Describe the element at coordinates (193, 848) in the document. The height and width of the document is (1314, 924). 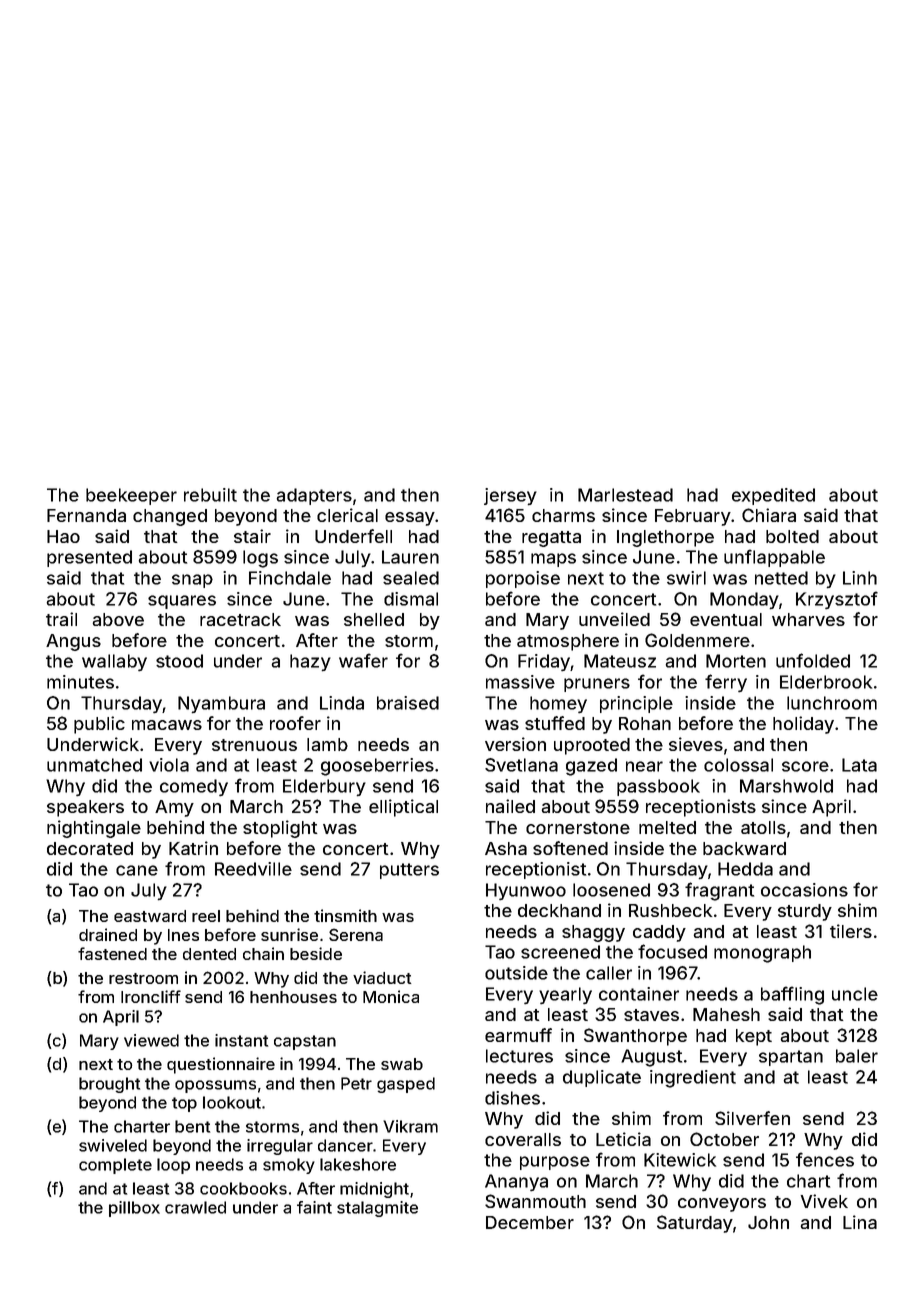
I see `Katrin` at that location.
